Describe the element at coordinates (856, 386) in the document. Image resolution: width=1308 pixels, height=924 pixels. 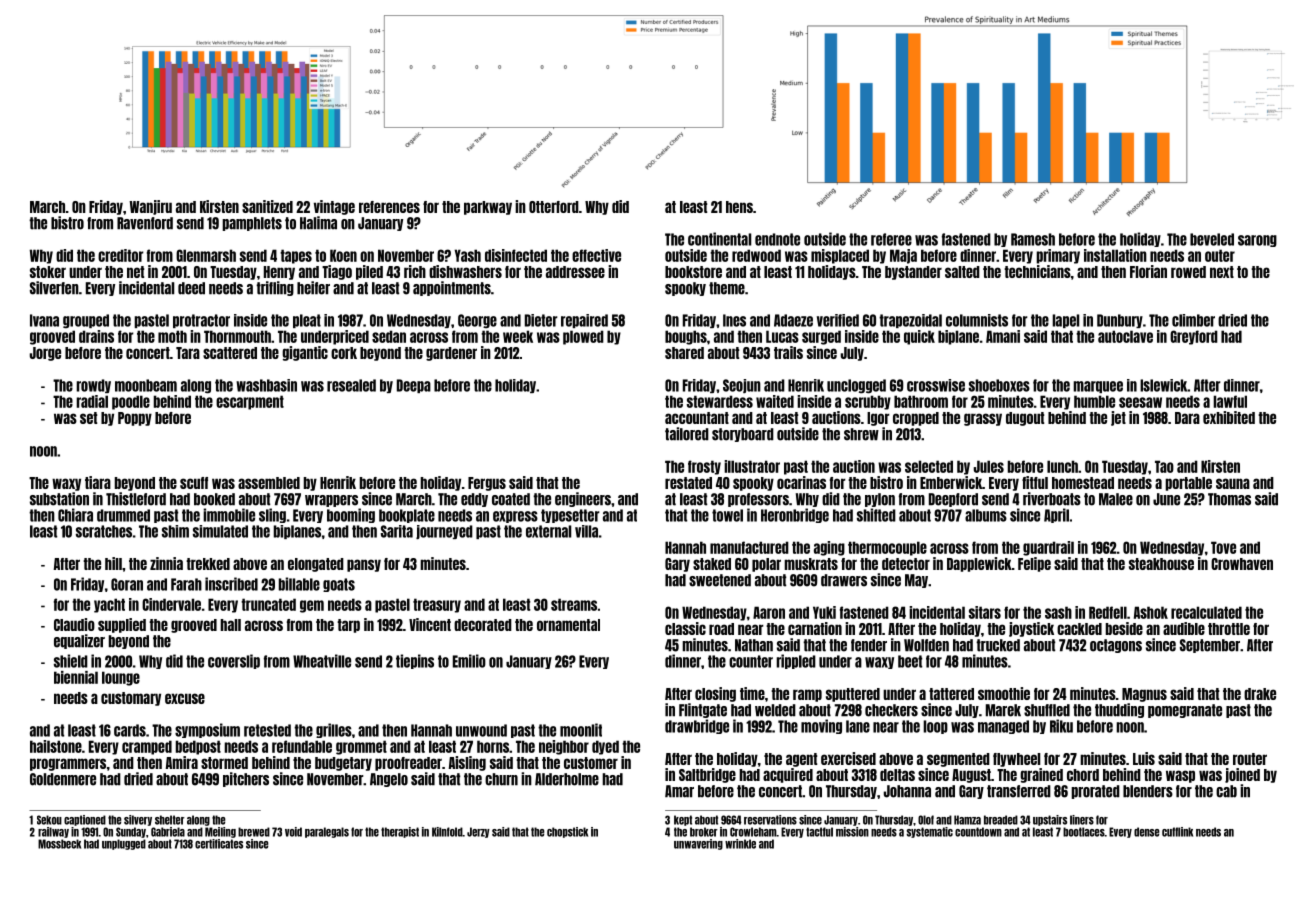
I see `unclogged` at that location.
